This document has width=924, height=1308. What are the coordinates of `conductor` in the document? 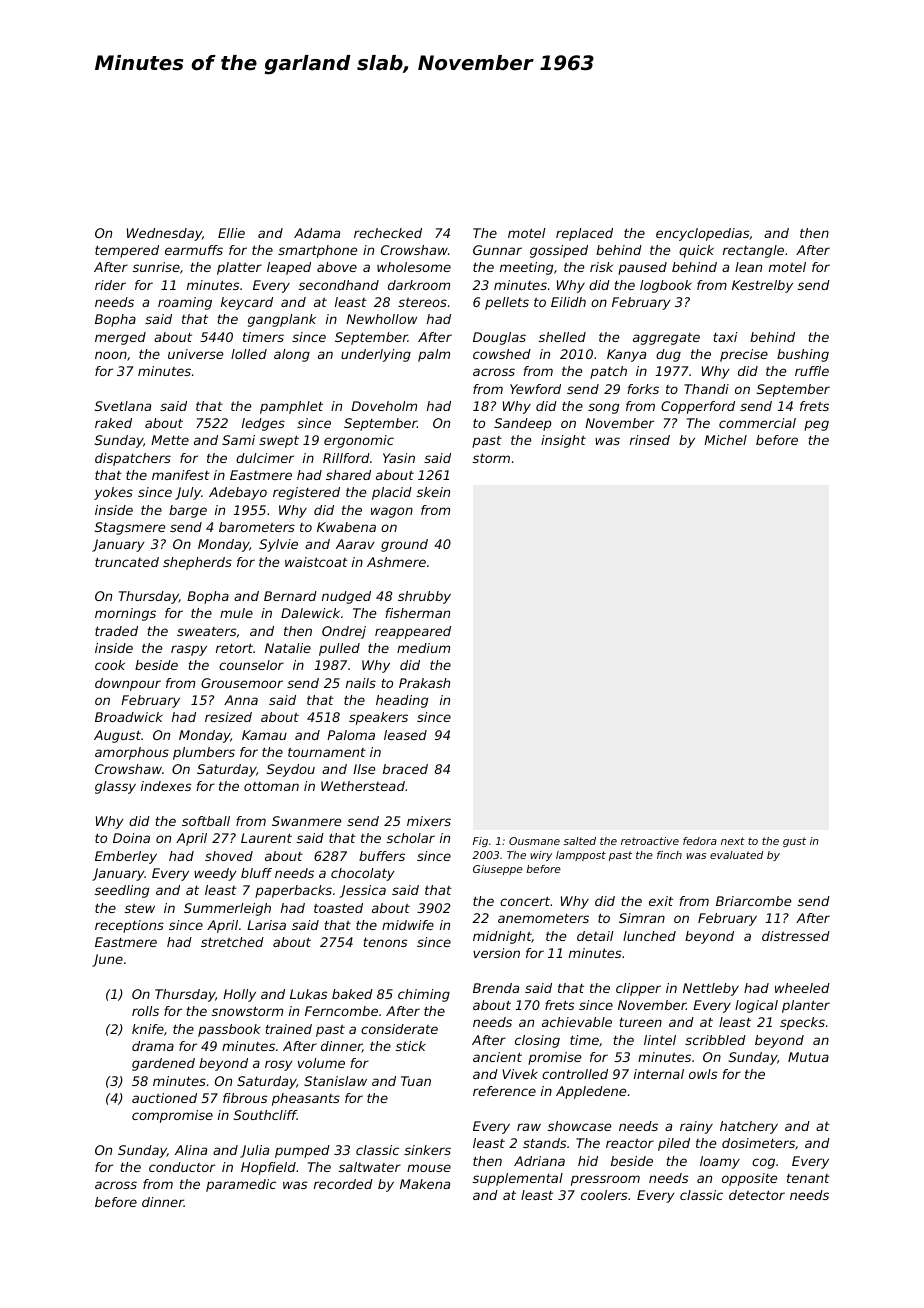 It's located at (182, 1167).
